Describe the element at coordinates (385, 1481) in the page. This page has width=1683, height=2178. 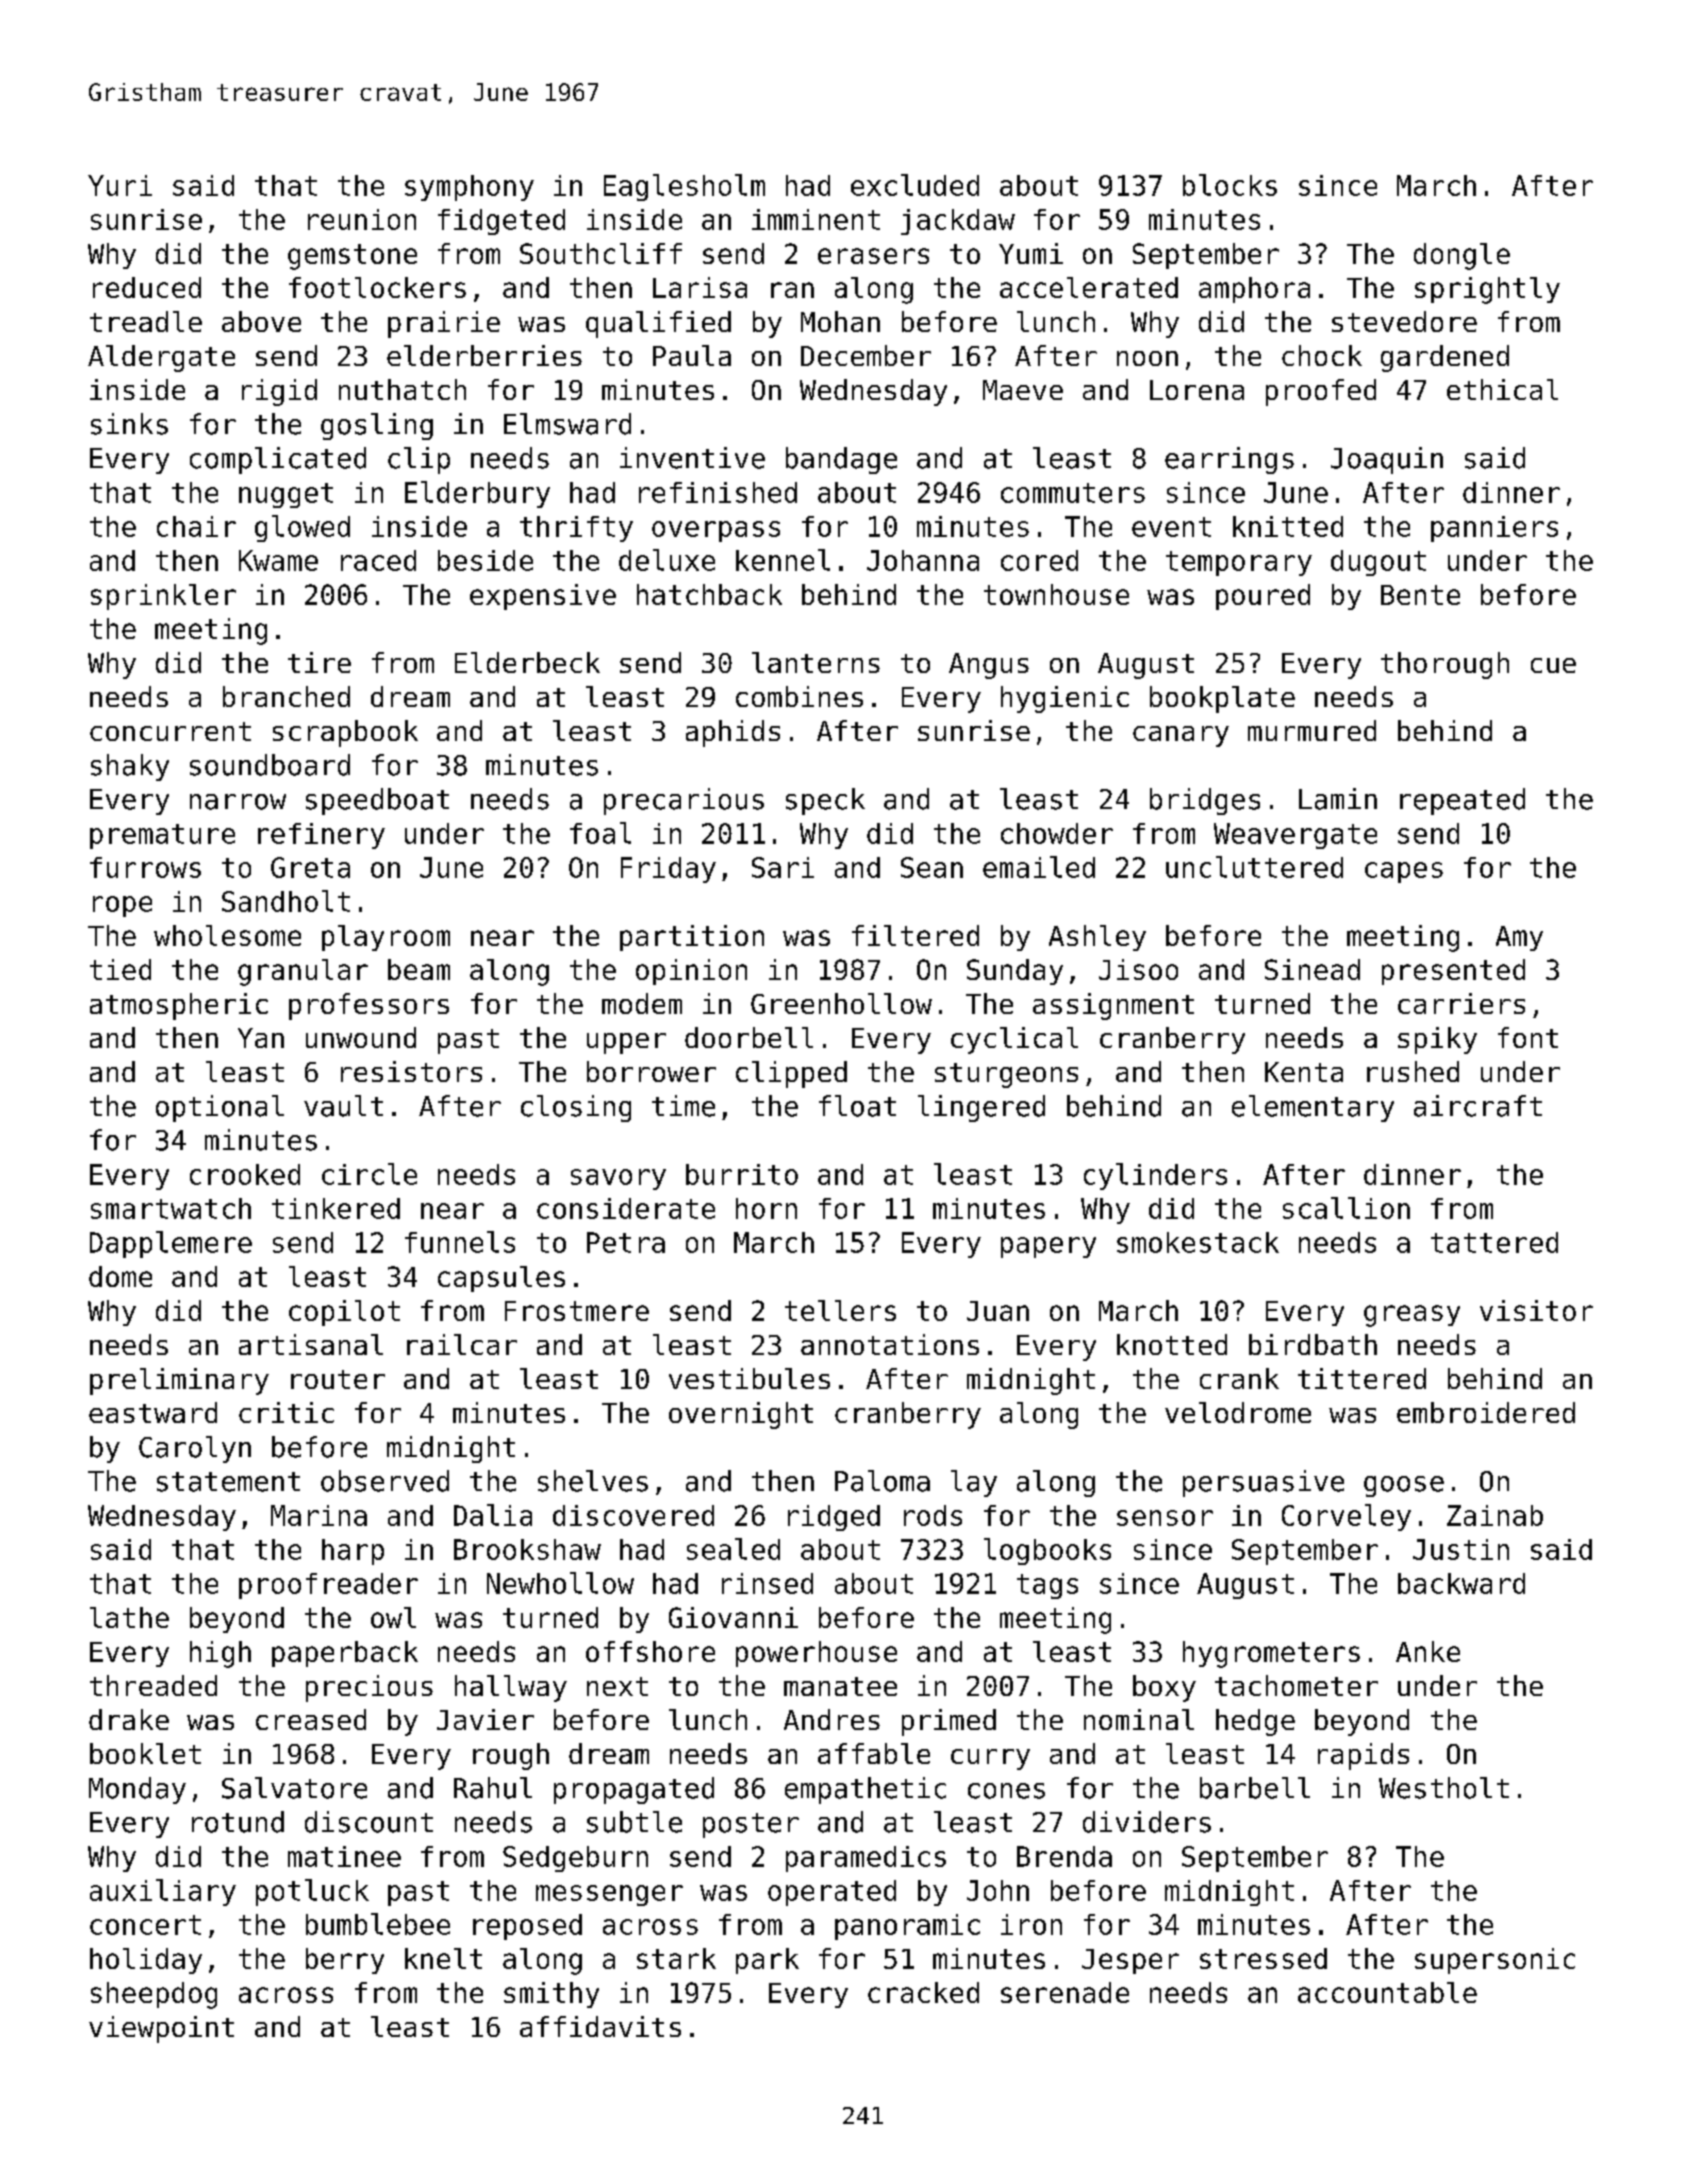
I see `observed` at that location.
